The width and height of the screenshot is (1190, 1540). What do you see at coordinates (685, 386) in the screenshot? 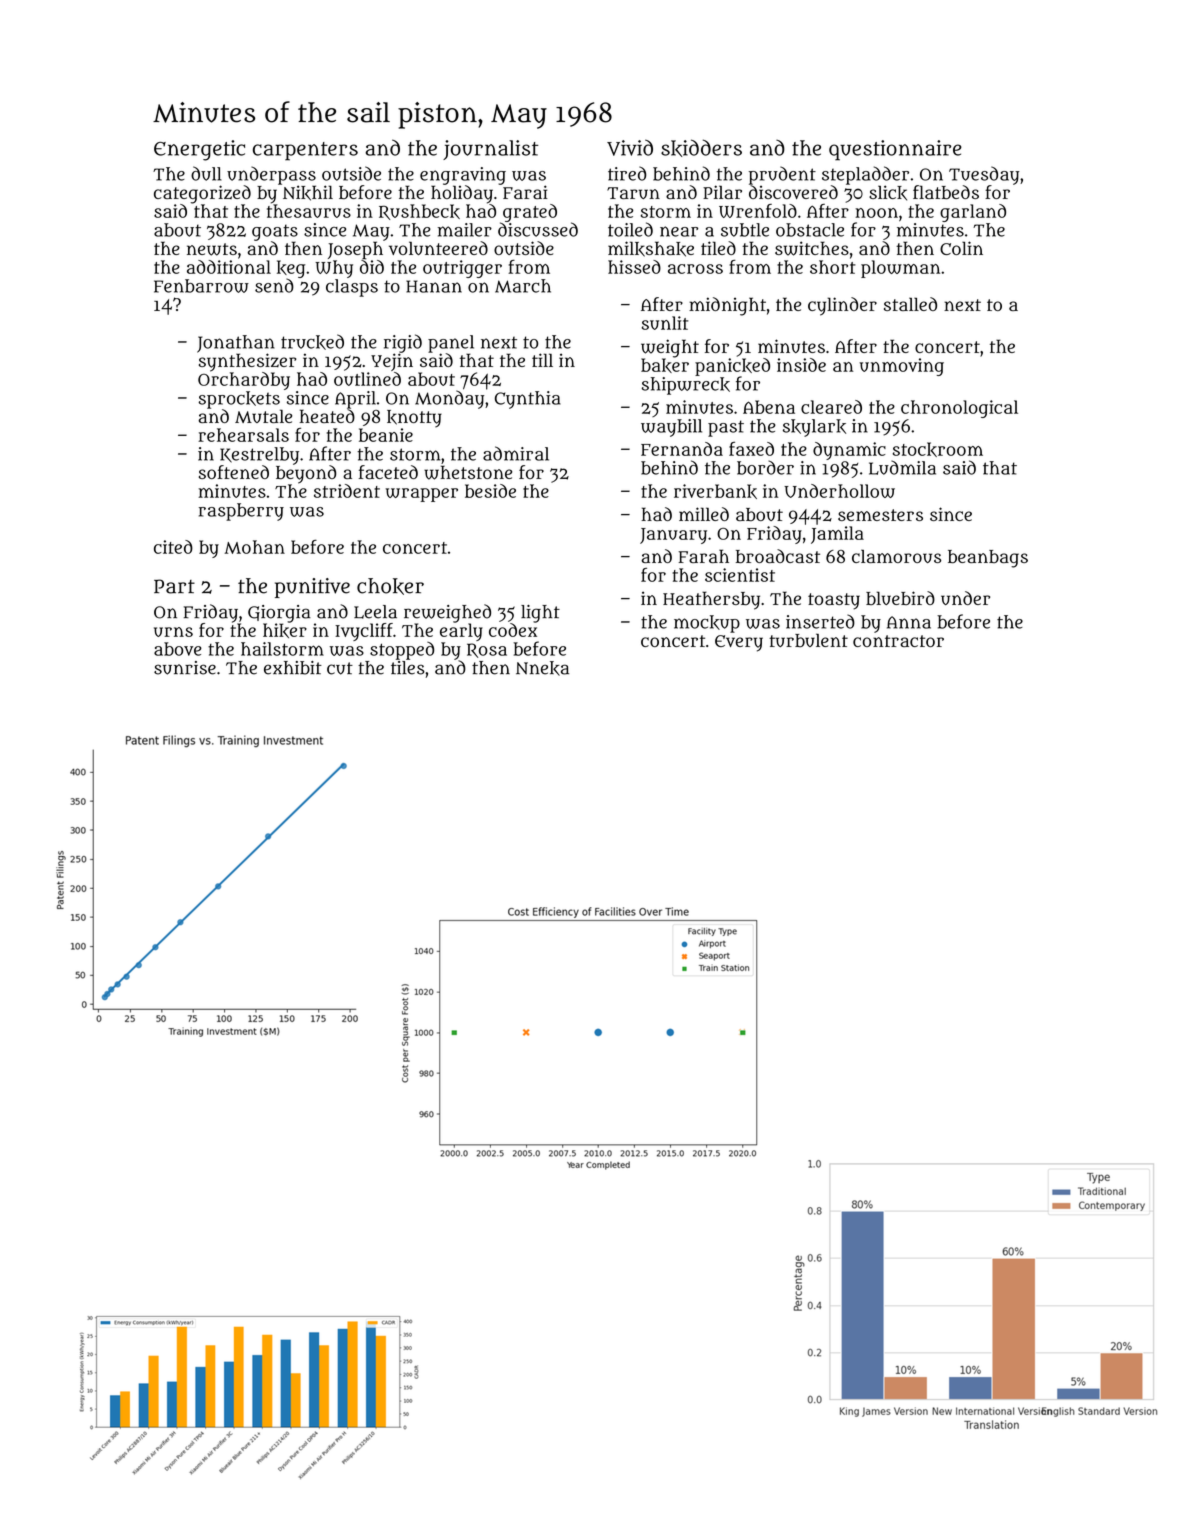
I see `shipwreck` at bounding box center [685, 386].
